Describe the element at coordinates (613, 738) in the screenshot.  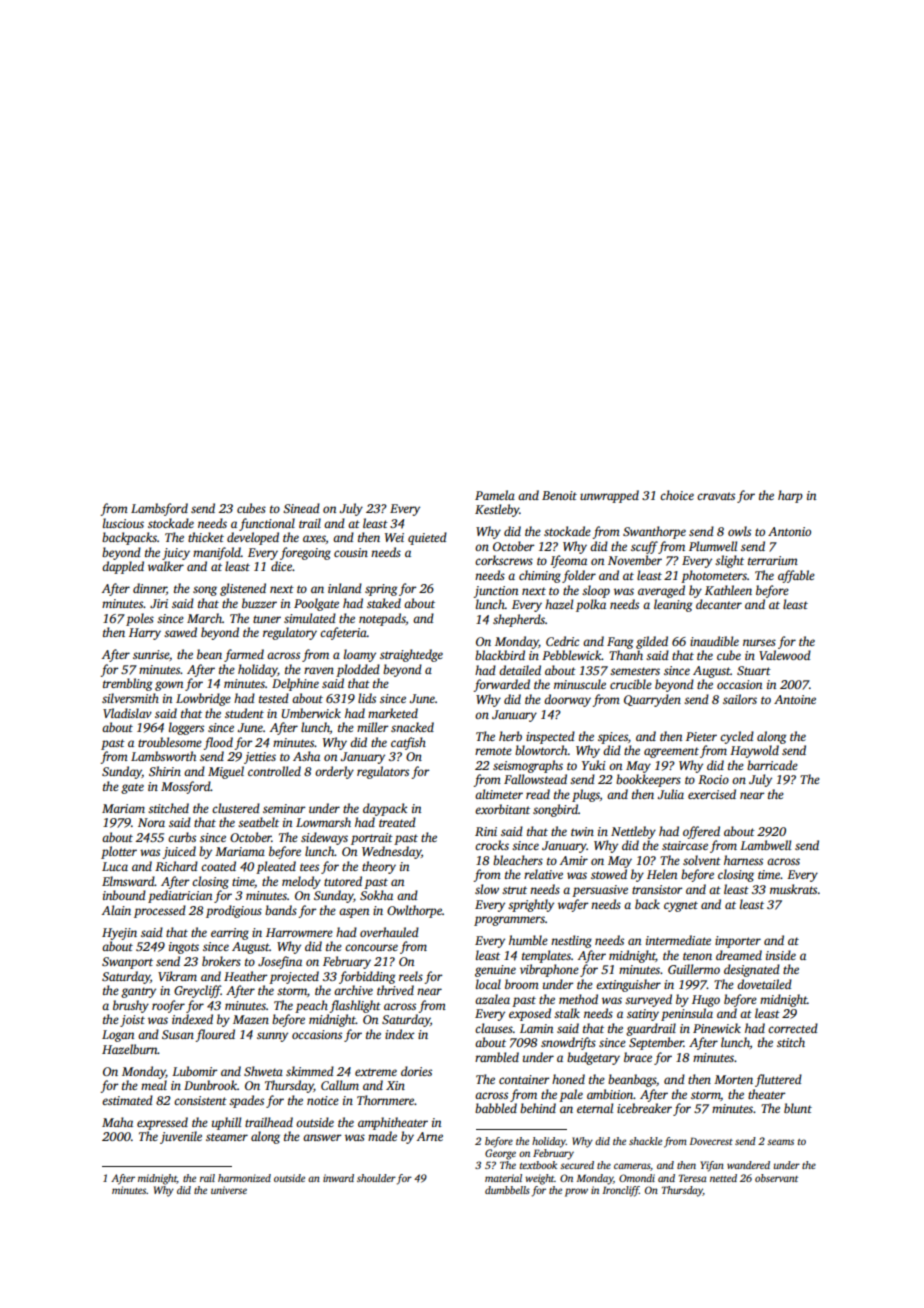
I see `spices` at that location.
